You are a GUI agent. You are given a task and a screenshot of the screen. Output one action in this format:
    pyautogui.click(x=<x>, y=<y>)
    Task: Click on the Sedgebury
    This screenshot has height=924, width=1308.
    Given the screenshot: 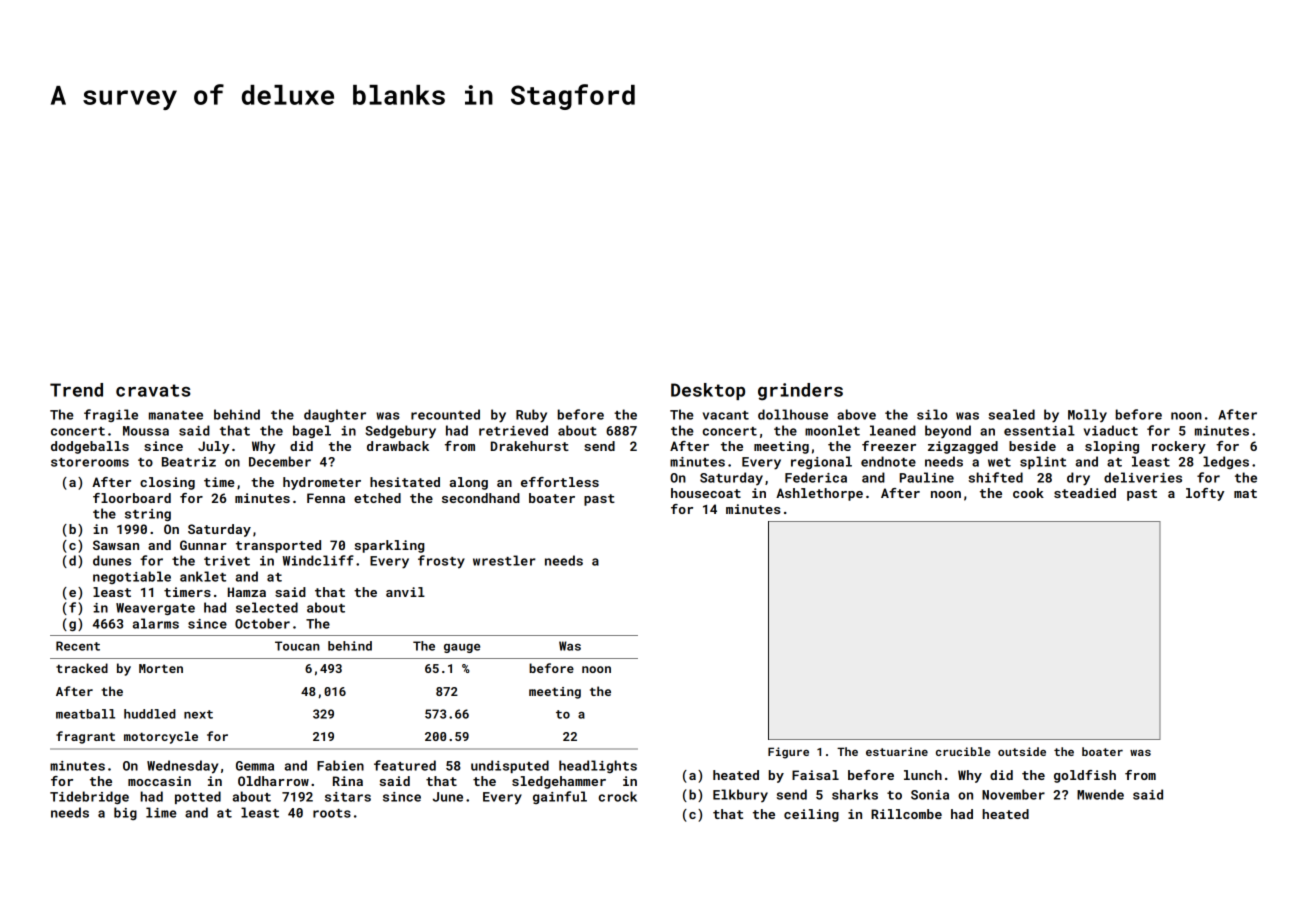 What is the action you would take?
    pyautogui.click(x=400, y=432)
